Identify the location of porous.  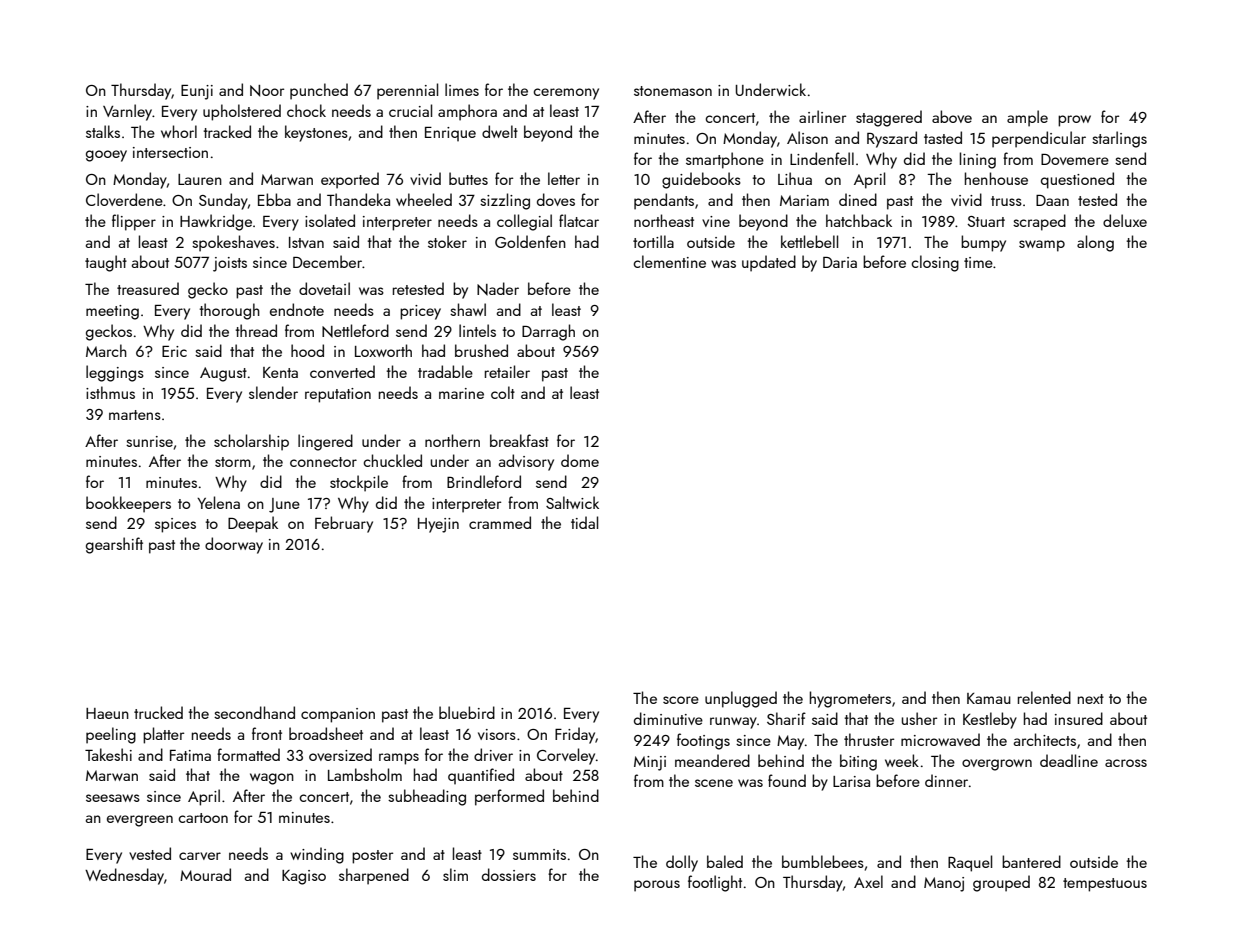
(657, 886).
